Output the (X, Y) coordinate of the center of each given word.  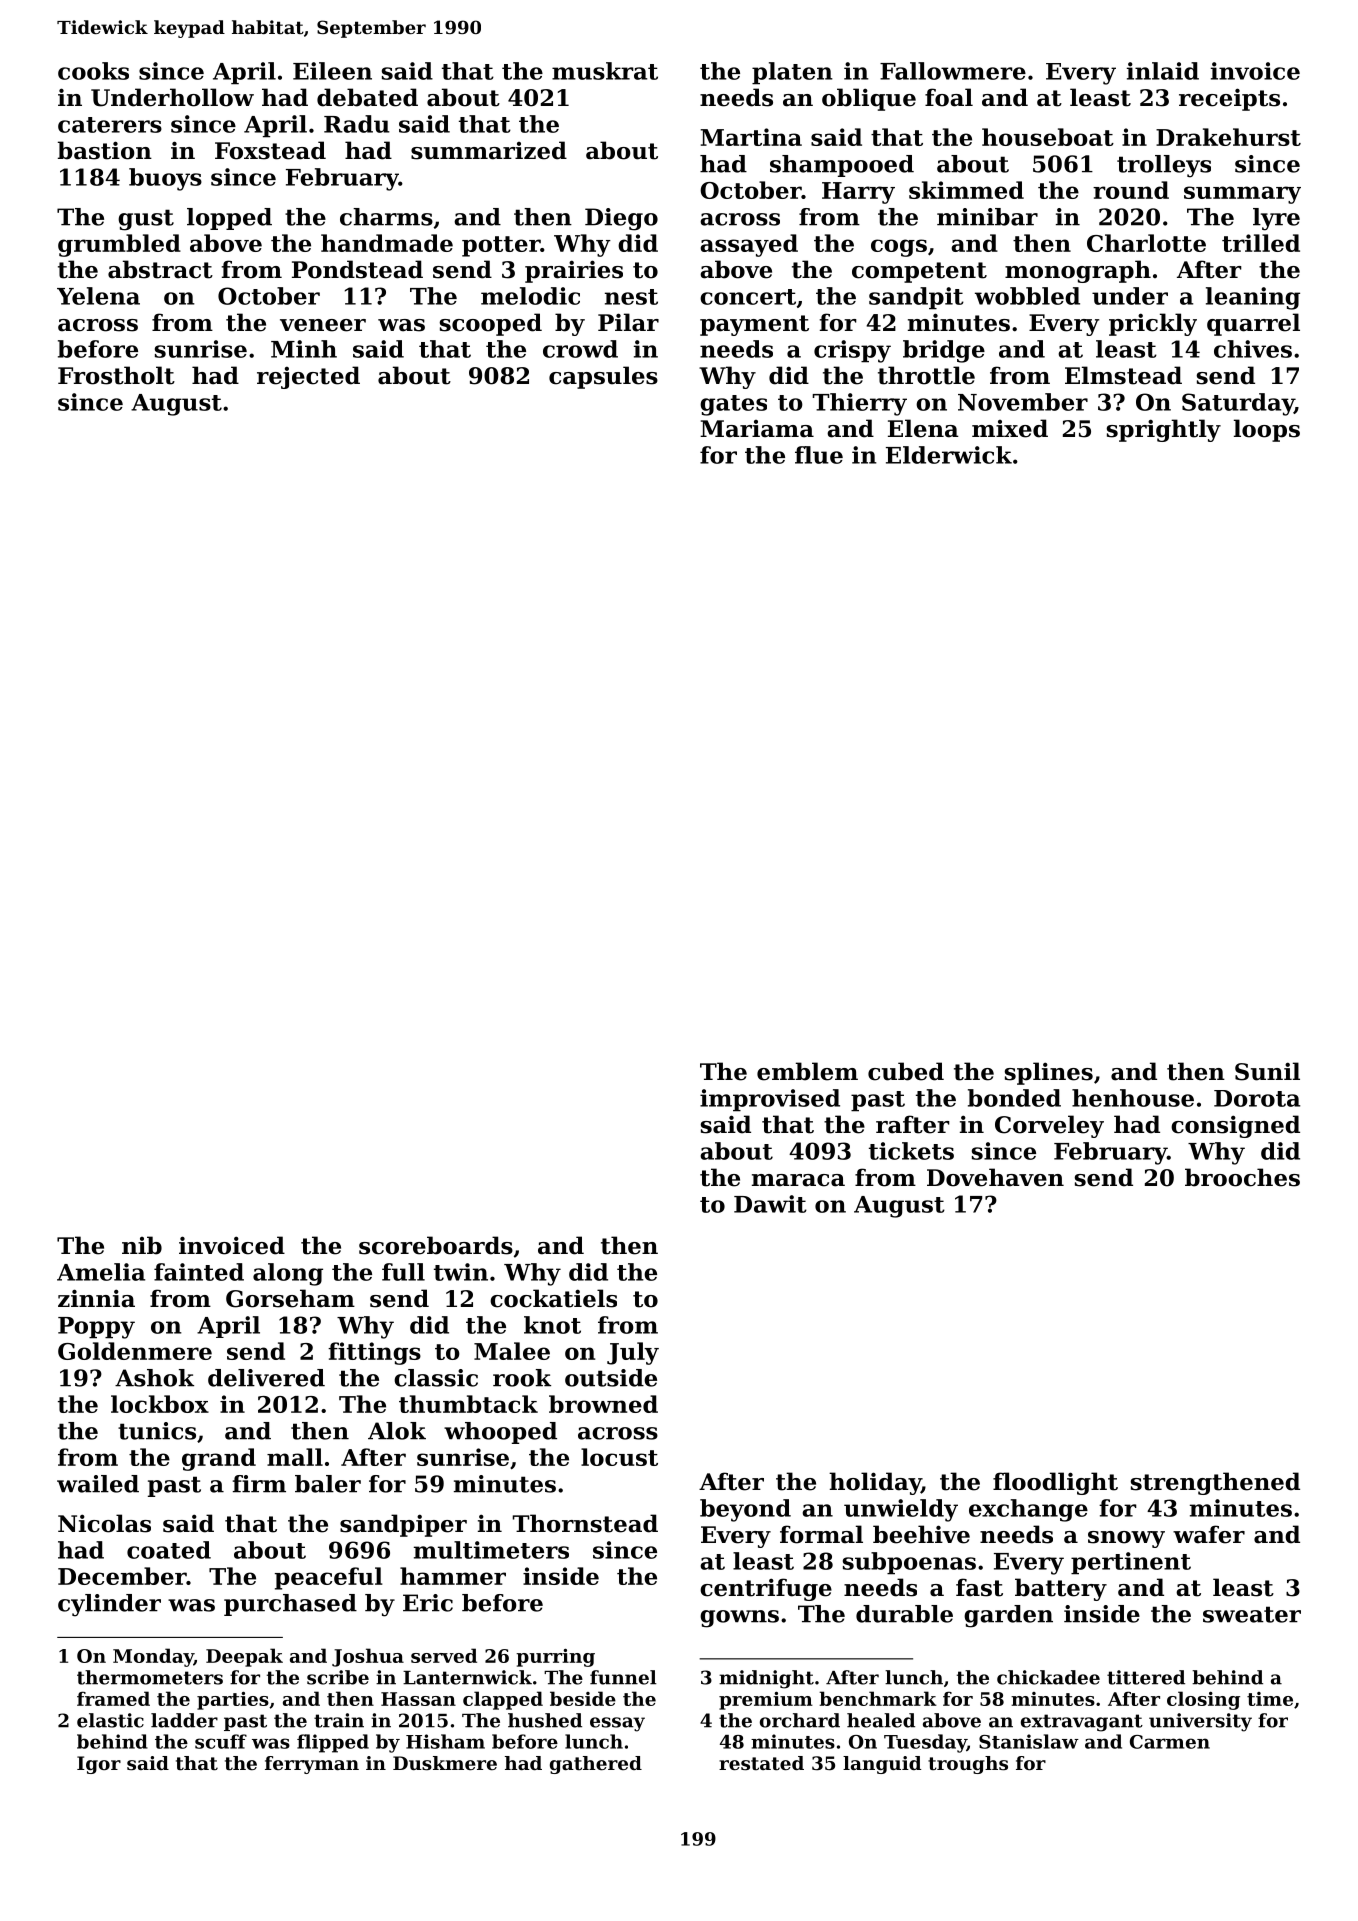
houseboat (1048, 137)
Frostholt (116, 375)
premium (766, 1701)
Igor (99, 1765)
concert (748, 297)
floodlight (1055, 1483)
